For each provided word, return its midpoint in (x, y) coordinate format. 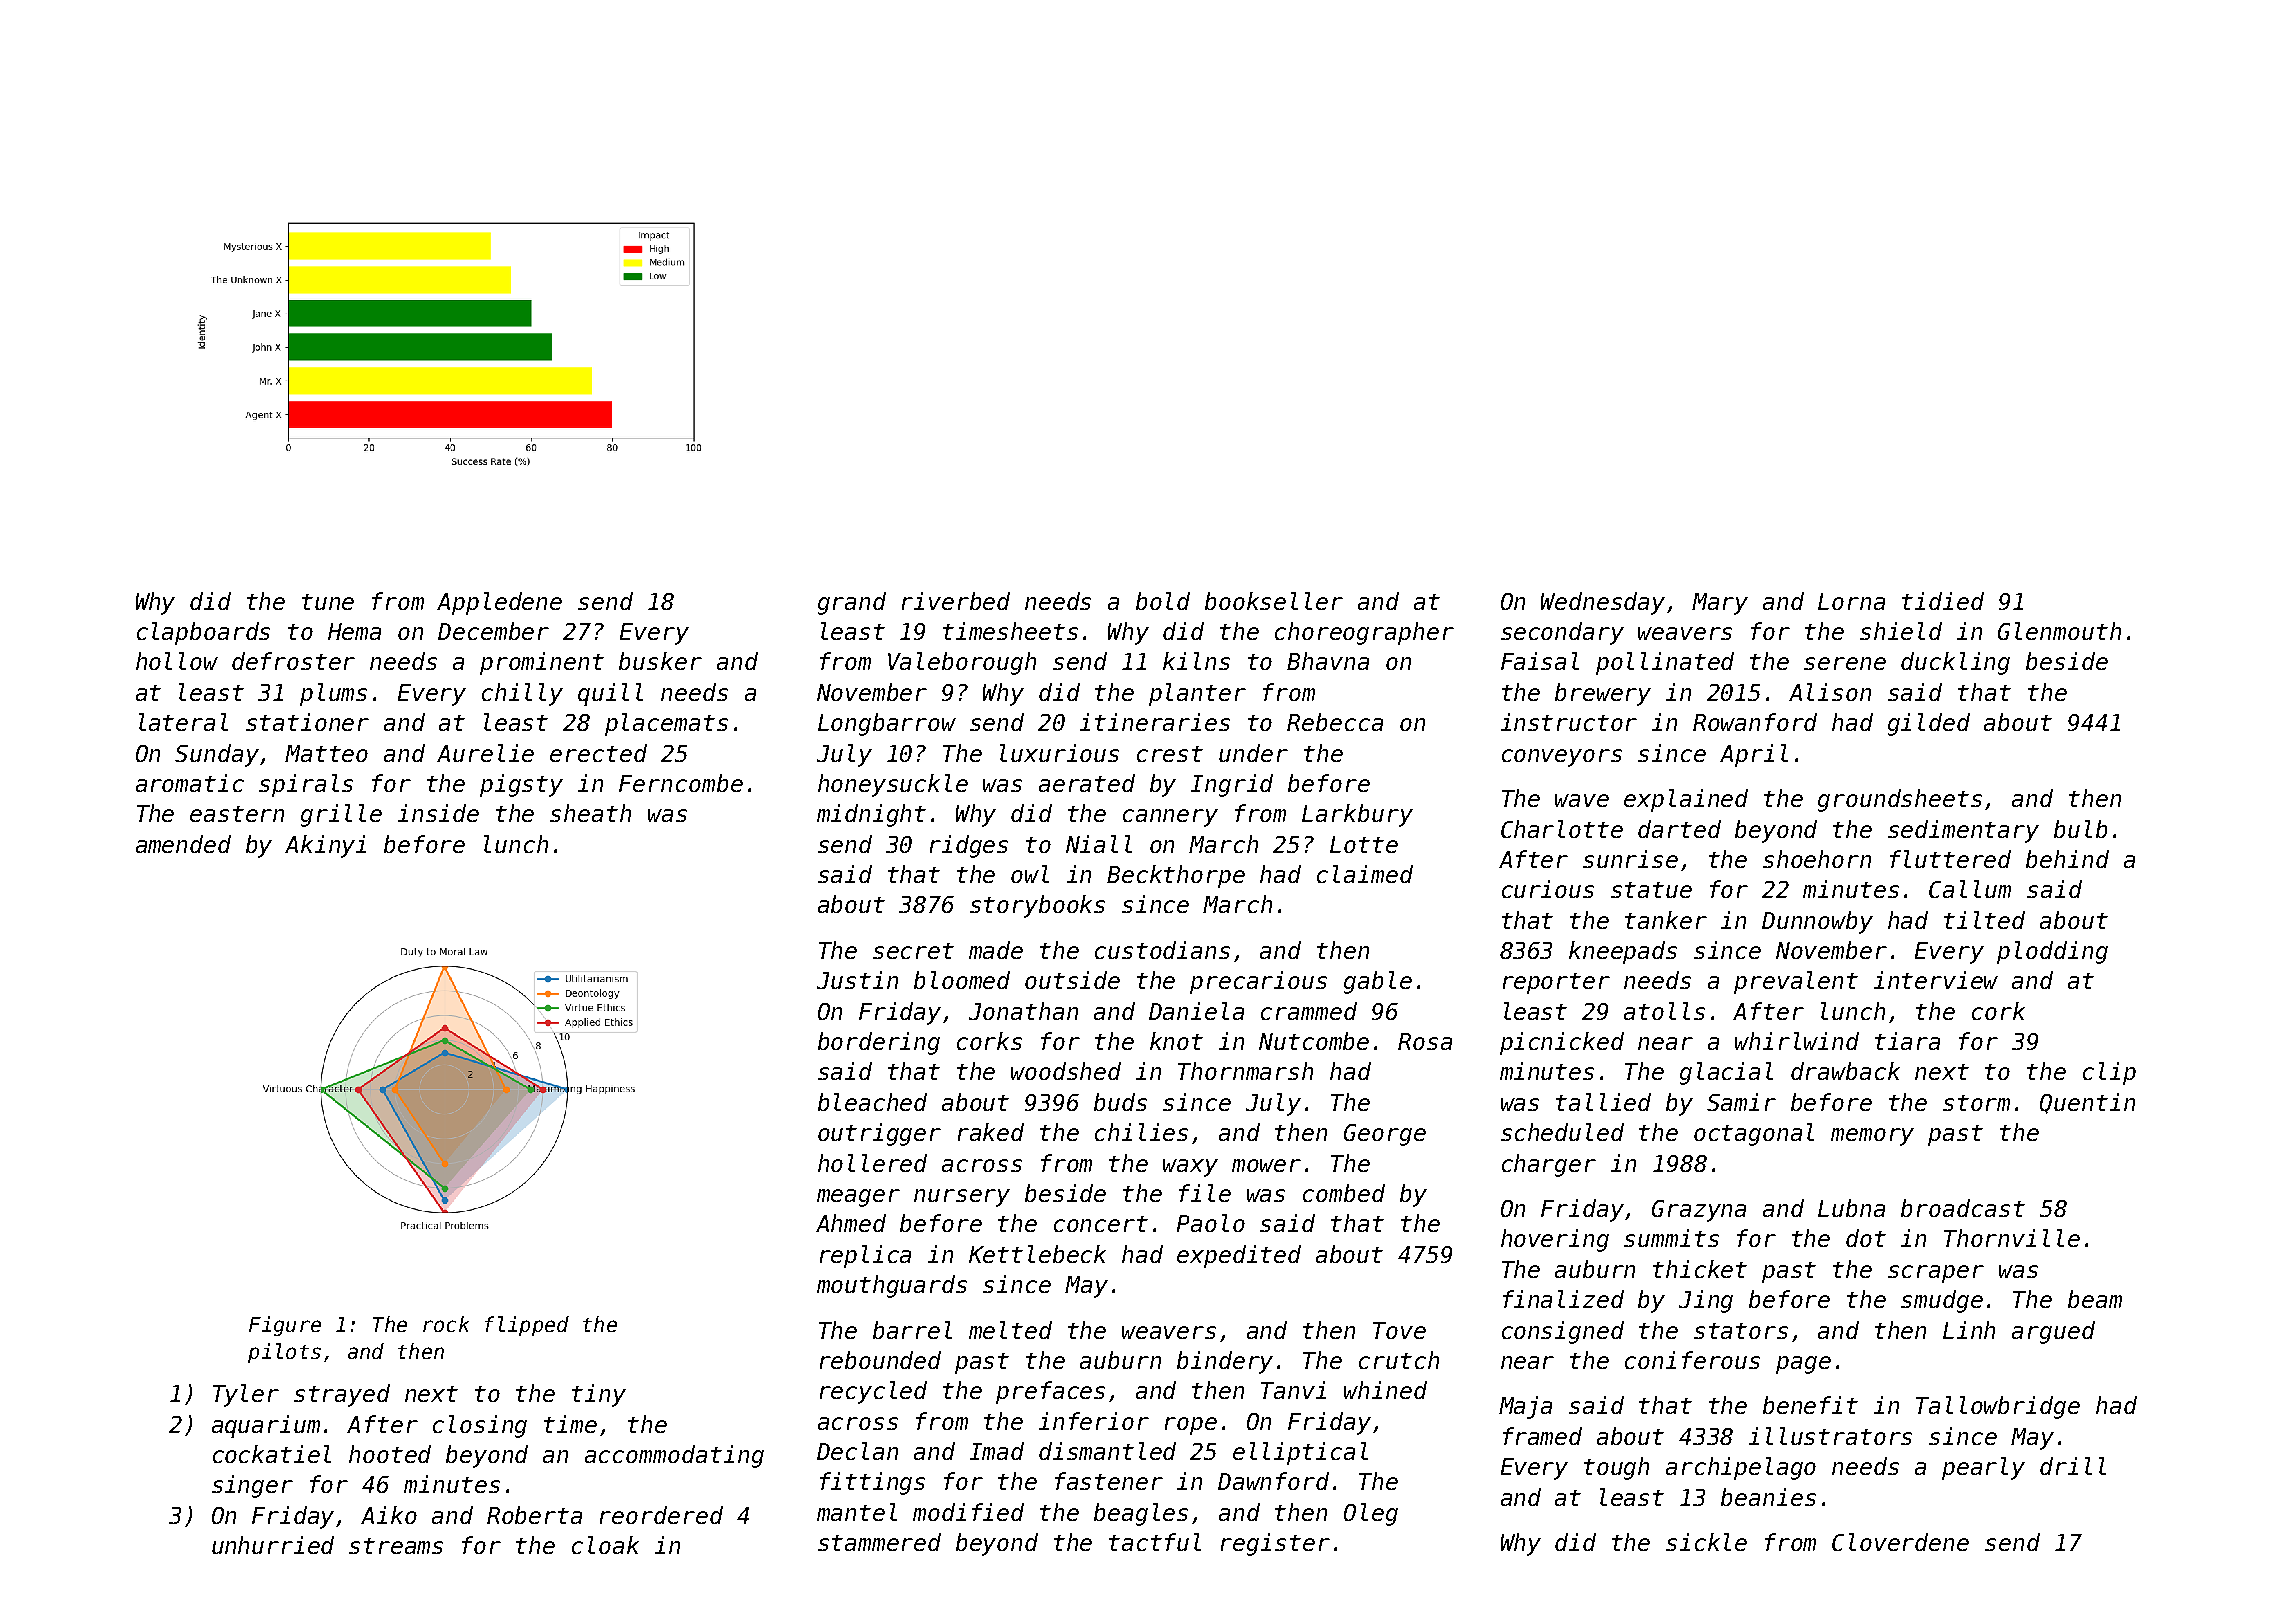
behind (2067, 859)
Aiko (389, 1515)
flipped (527, 1326)
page (1803, 1365)
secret (913, 951)
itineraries (1155, 722)
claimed (1365, 874)
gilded (1929, 724)
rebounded (880, 1360)
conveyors (1562, 758)
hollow (177, 661)
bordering (879, 1043)
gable (1378, 982)
